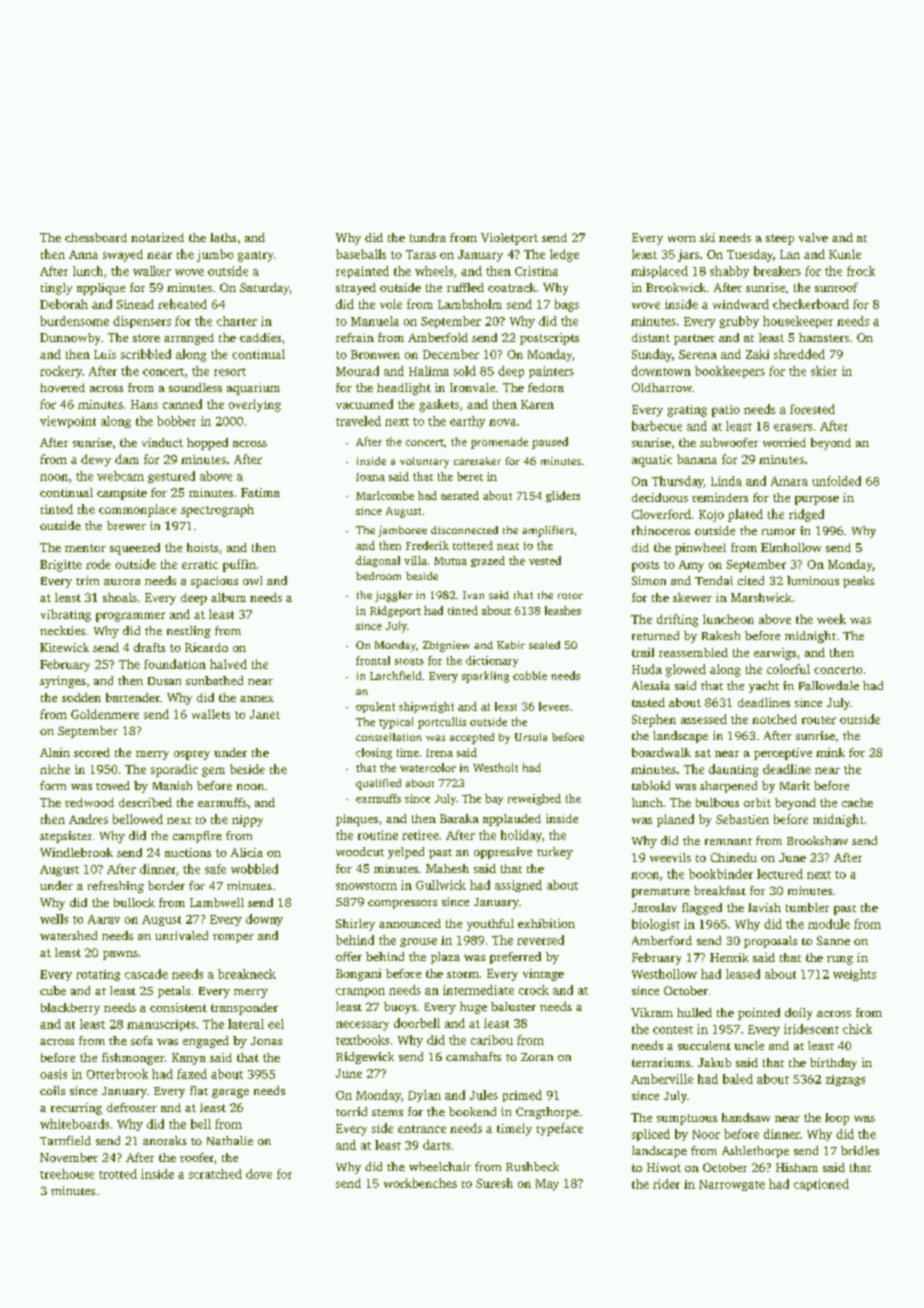 Image resolution: width=924 pixels, height=1308 pixels. What do you see at coordinates (402, 904) in the page?
I see `compressors` at bounding box center [402, 904].
